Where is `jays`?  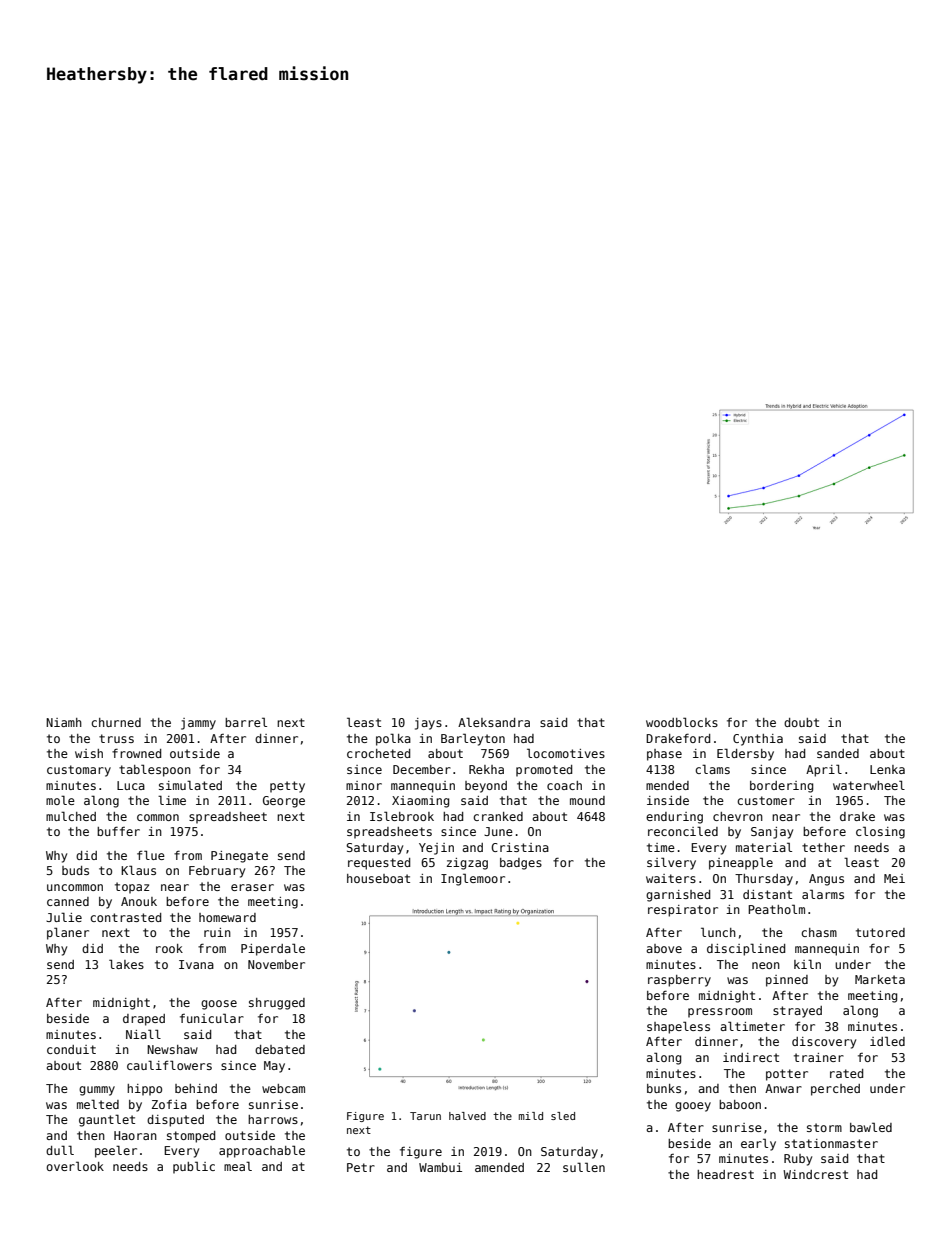
jays is located at coordinates (428, 724).
